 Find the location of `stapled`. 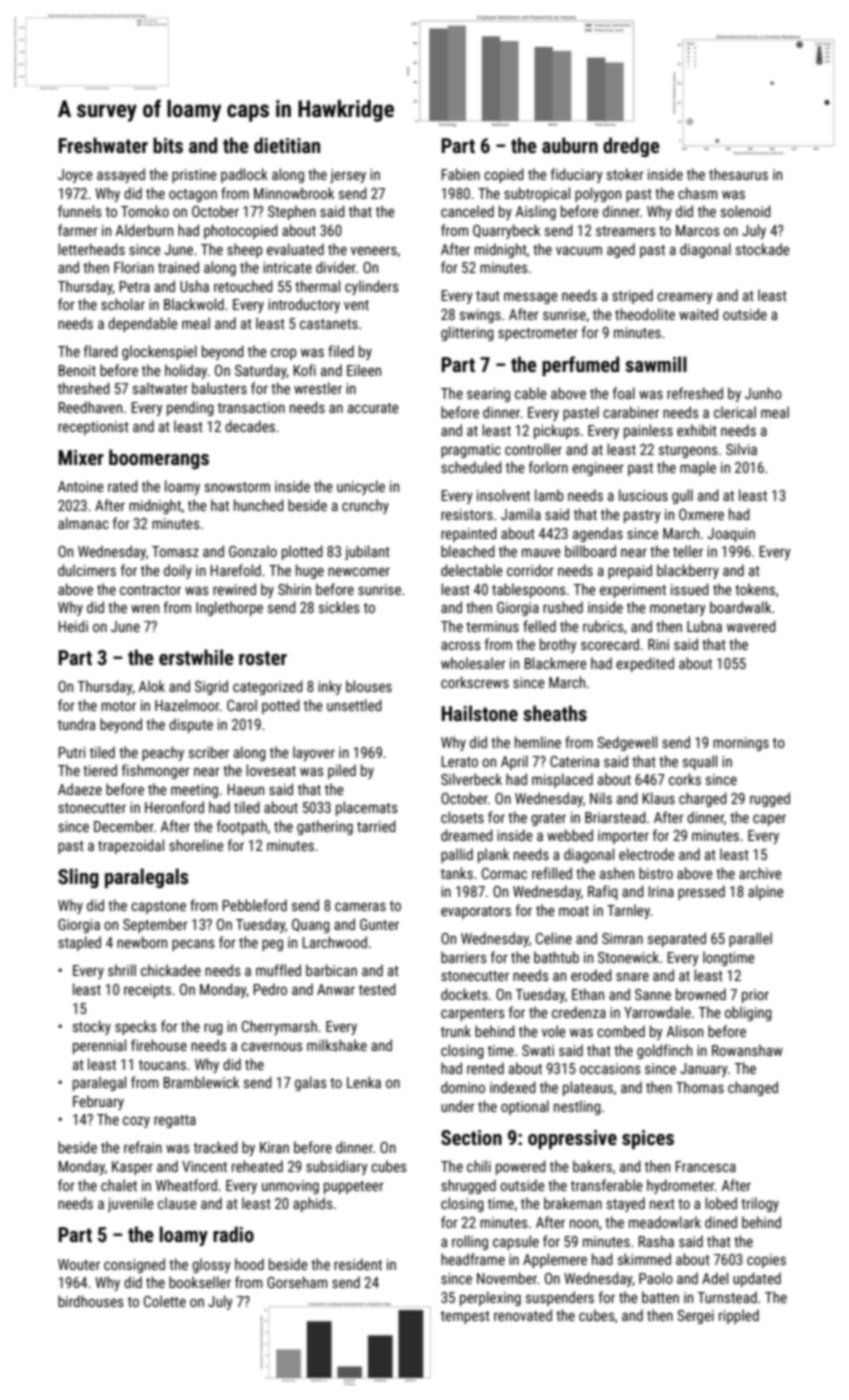

stapled is located at coordinates (79, 943).
